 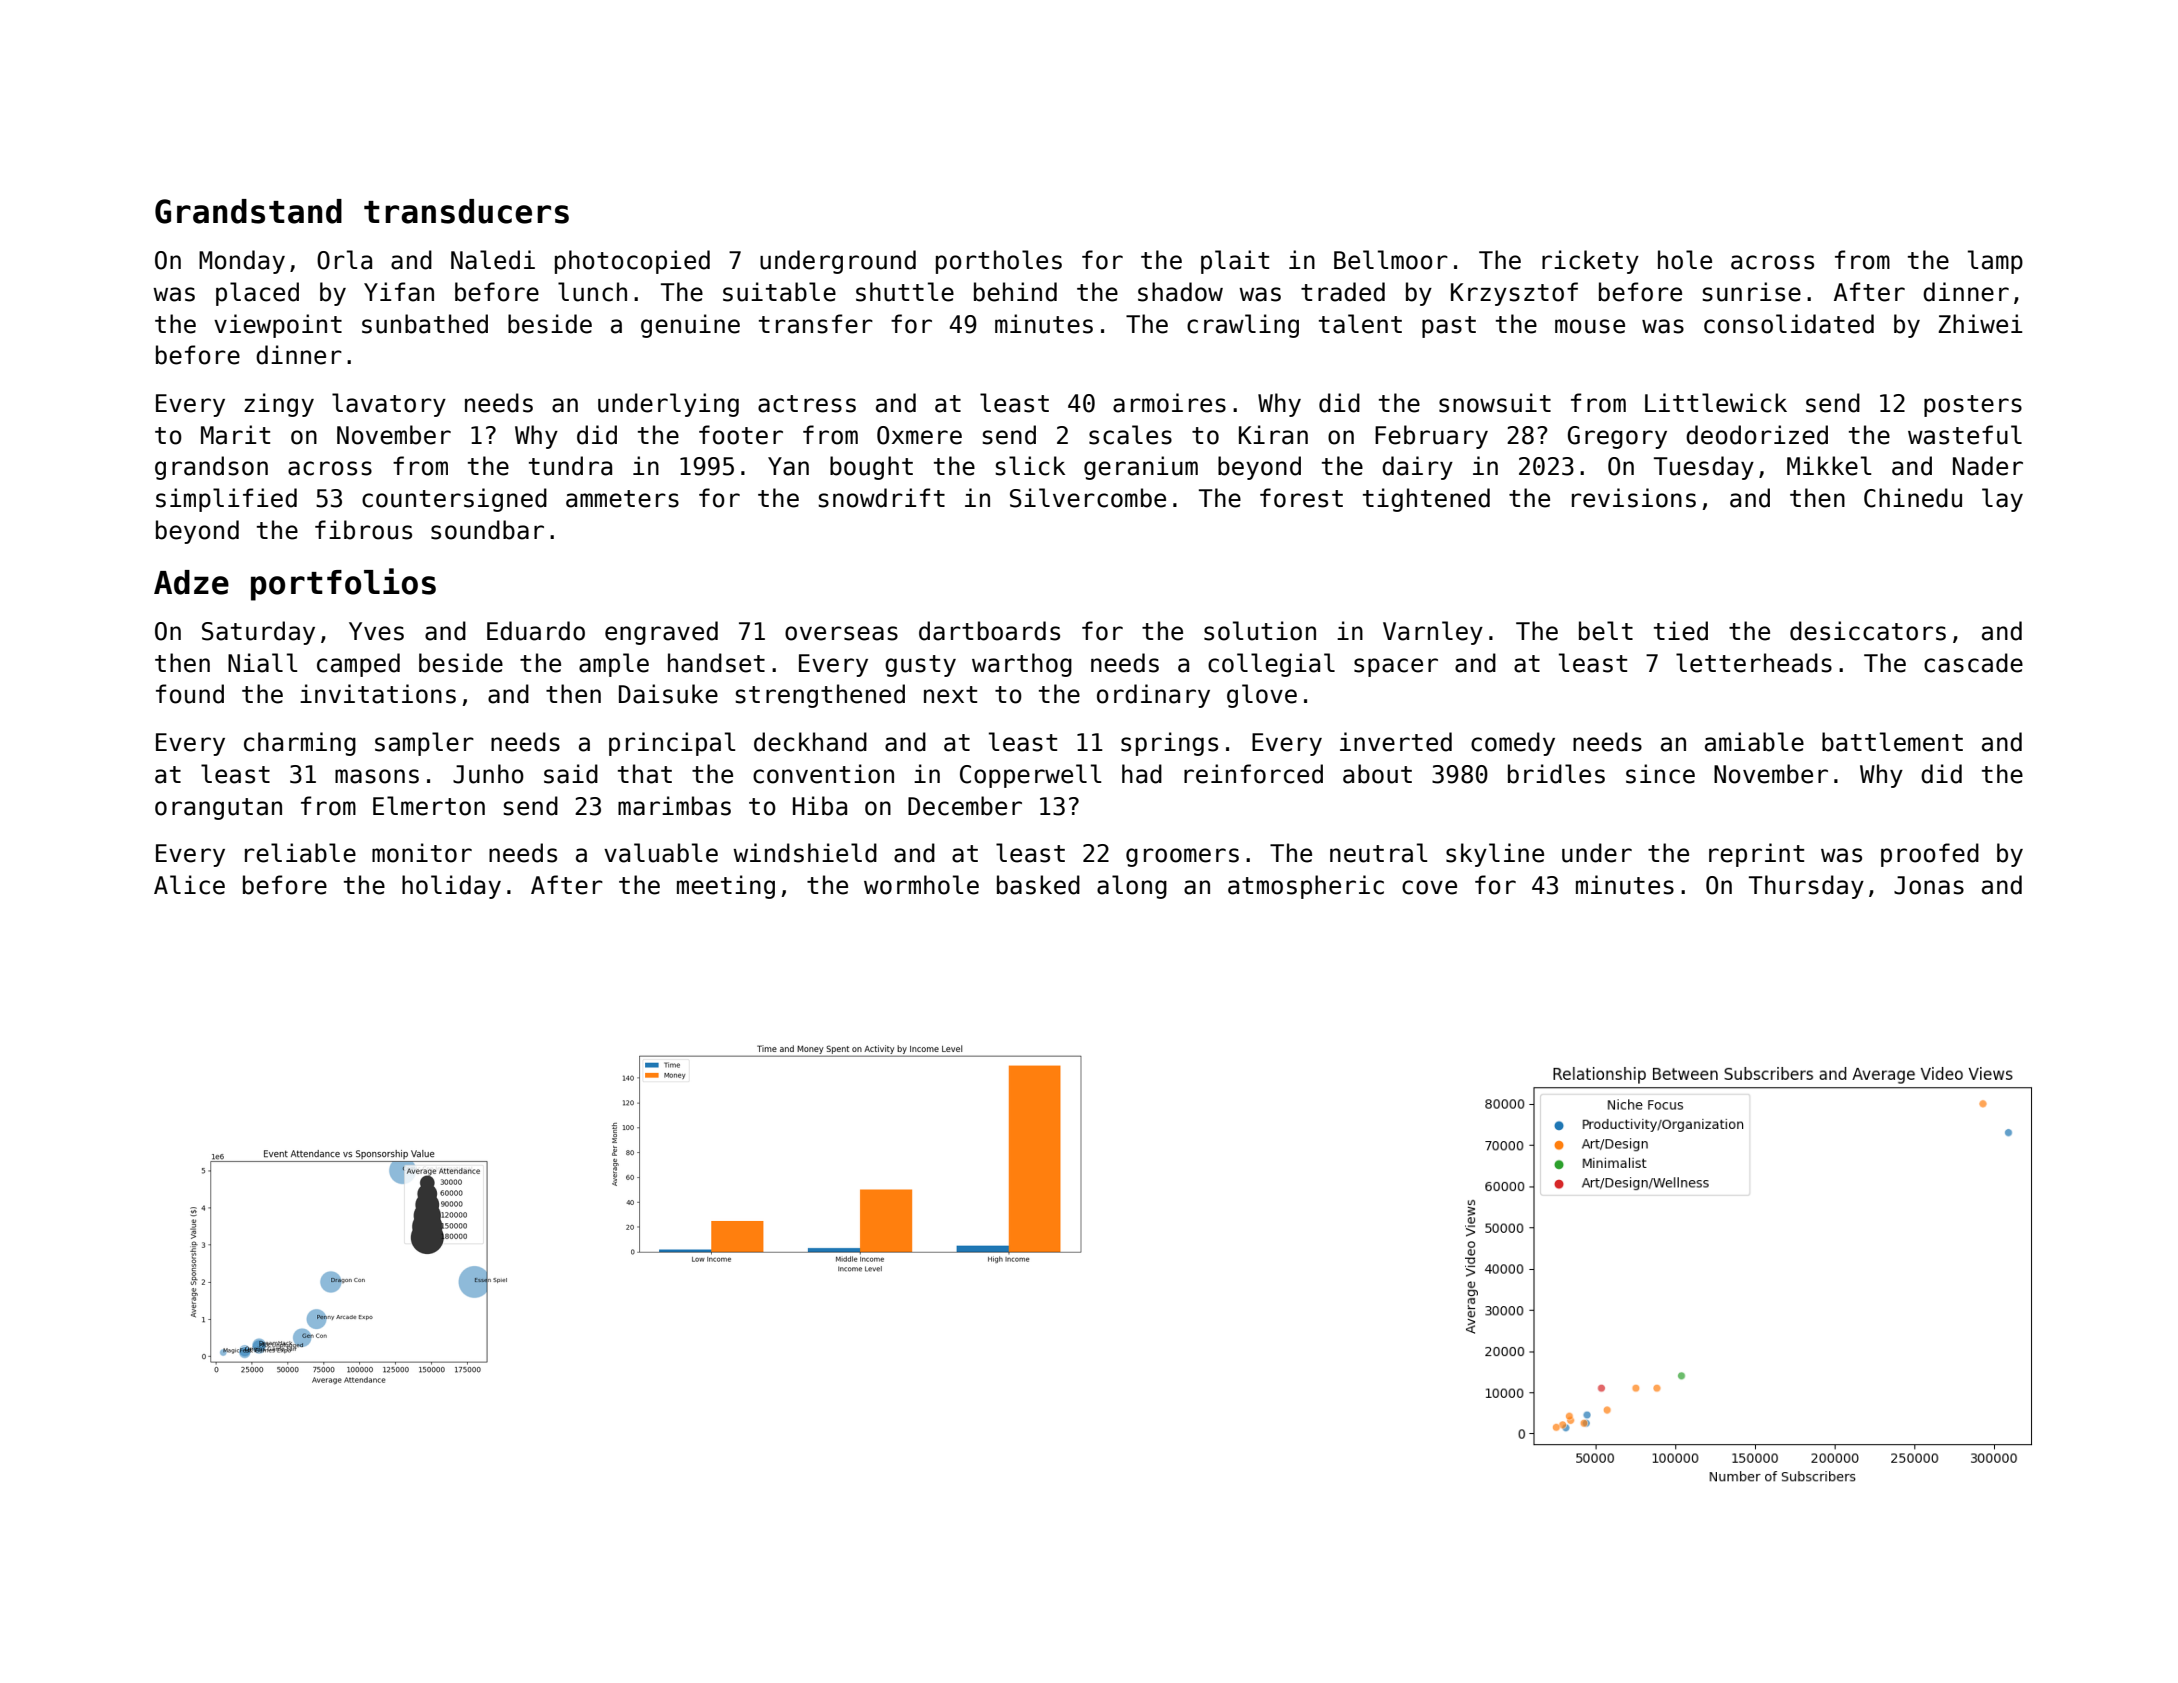 What do you see at coordinates (1235, 262) in the screenshot?
I see `plait` at bounding box center [1235, 262].
